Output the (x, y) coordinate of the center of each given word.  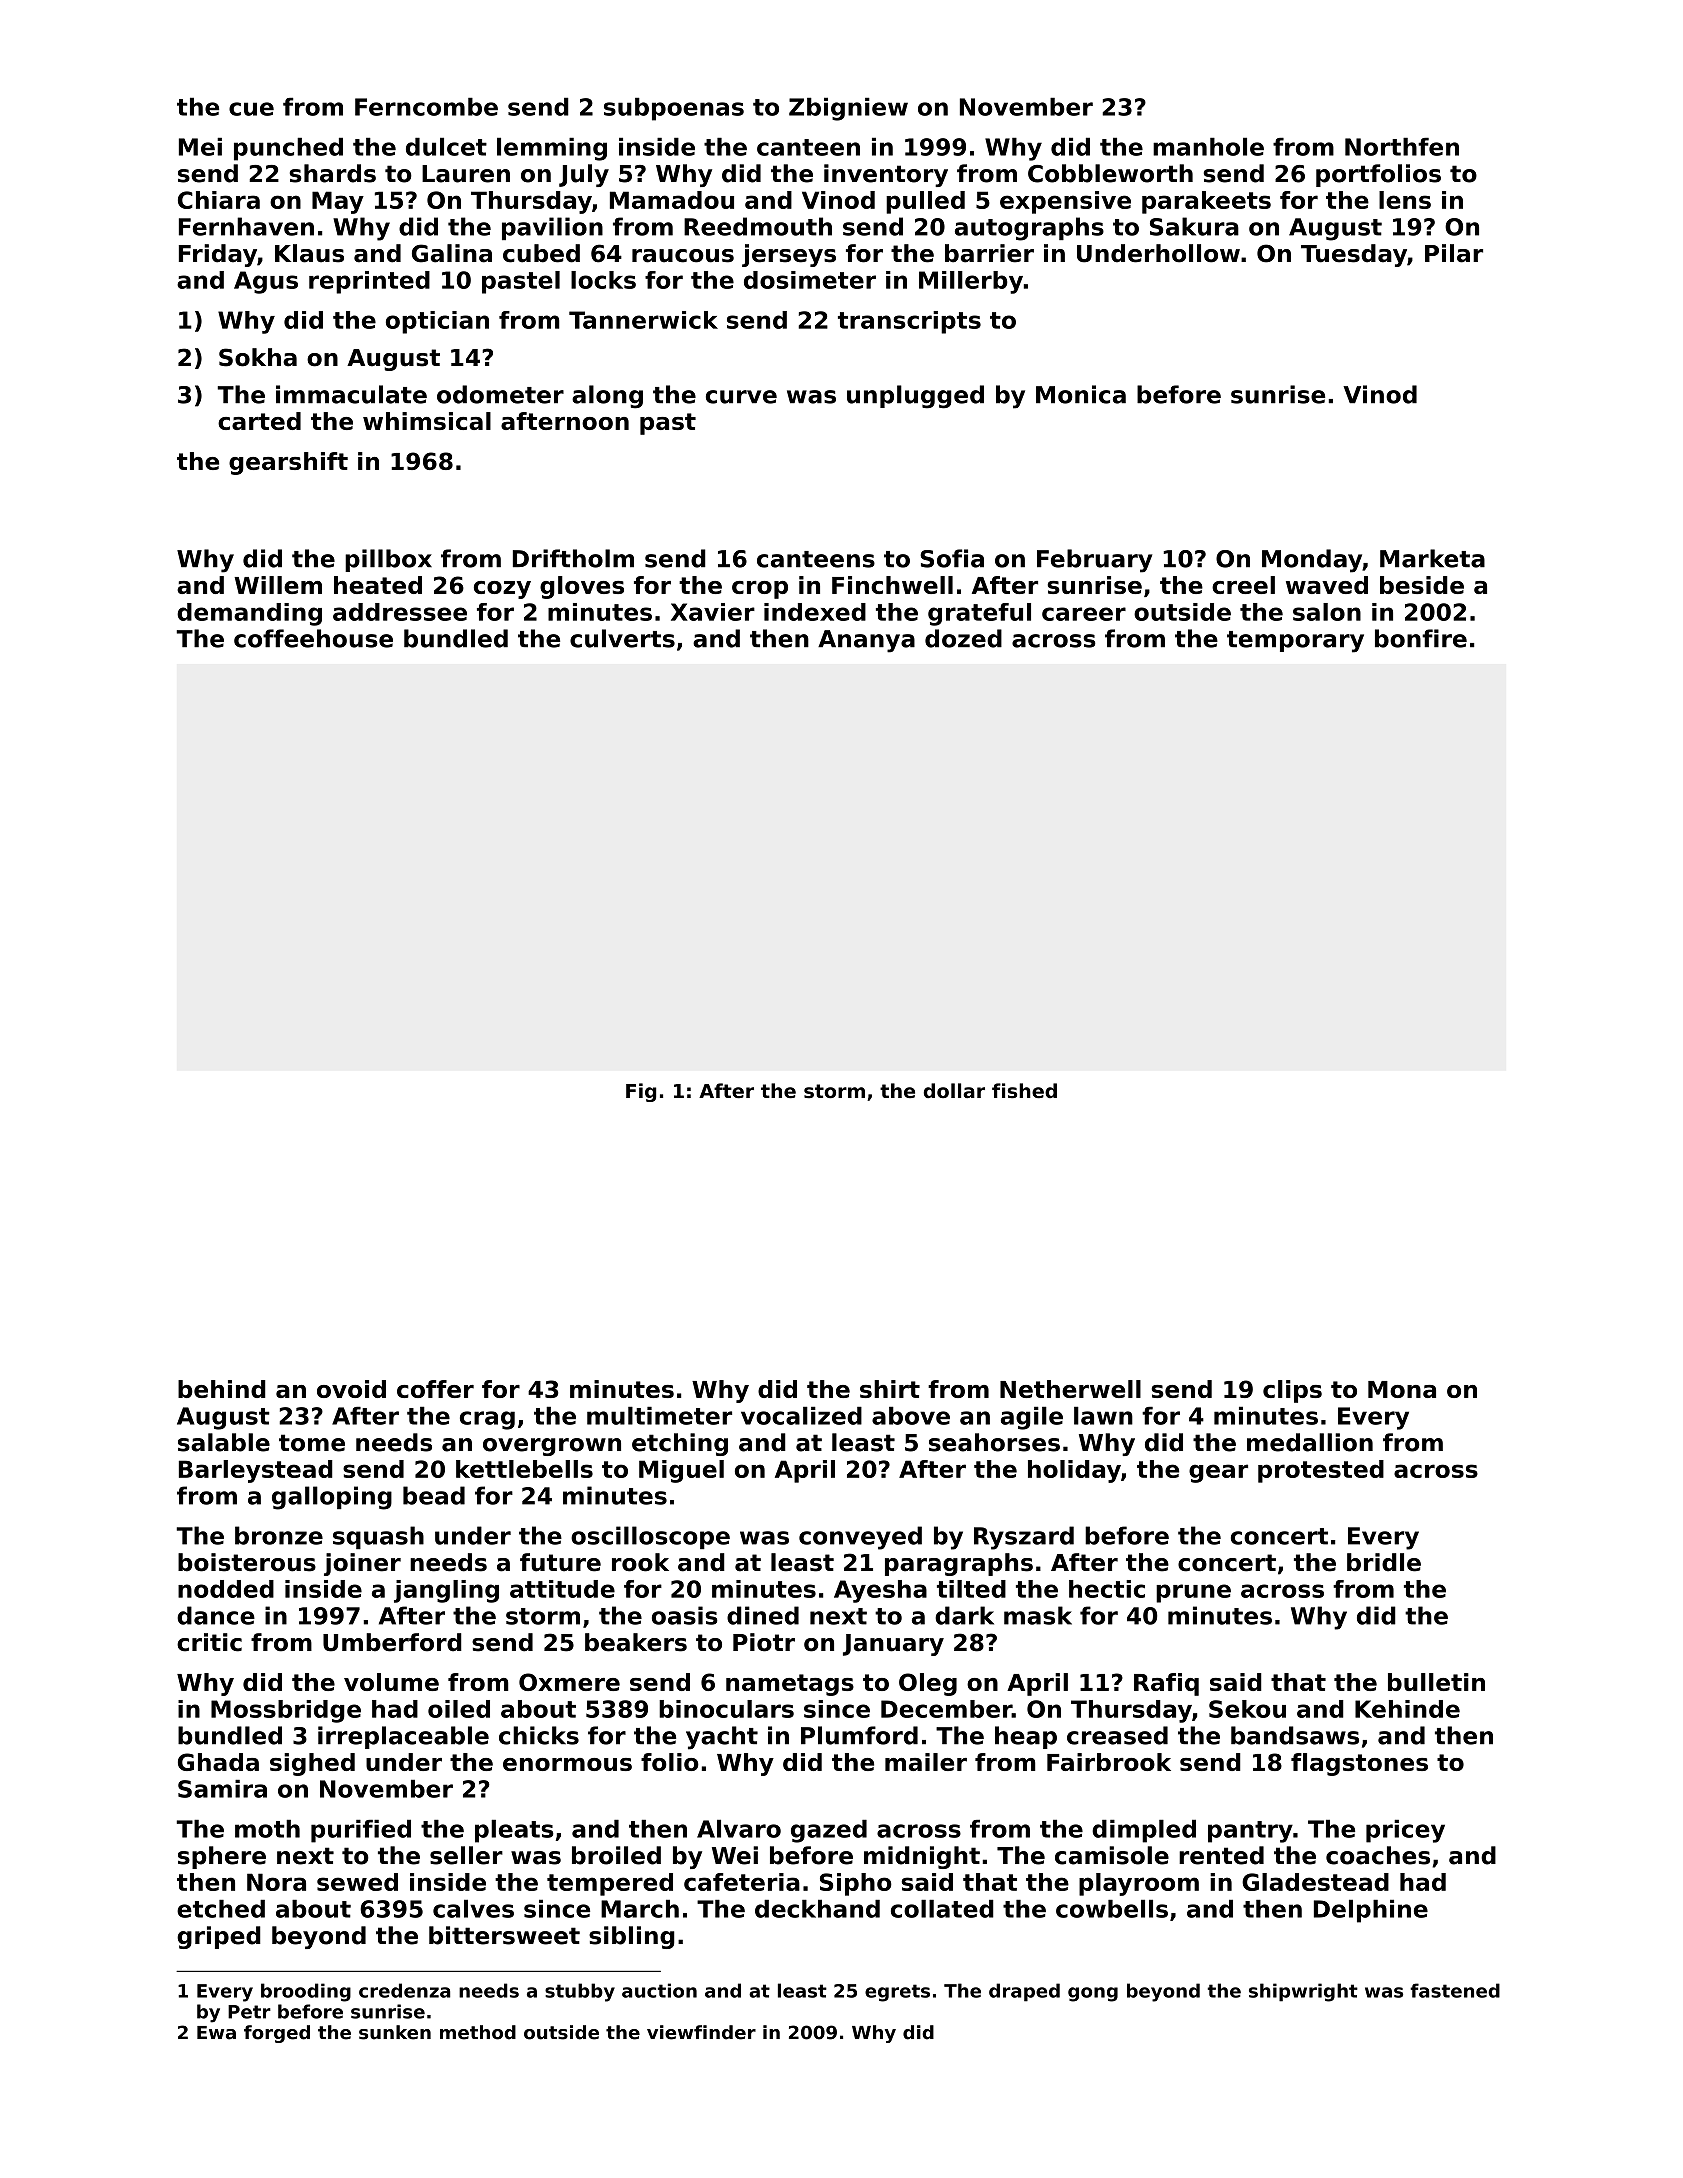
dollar (954, 1090)
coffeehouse (313, 638)
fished (1024, 1091)
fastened (1455, 1990)
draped (1024, 1992)
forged (277, 2034)
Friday (218, 255)
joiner (362, 1564)
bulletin (1436, 1682)
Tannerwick (643, 320)
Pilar (1454, 253)
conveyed (860, 1538)
